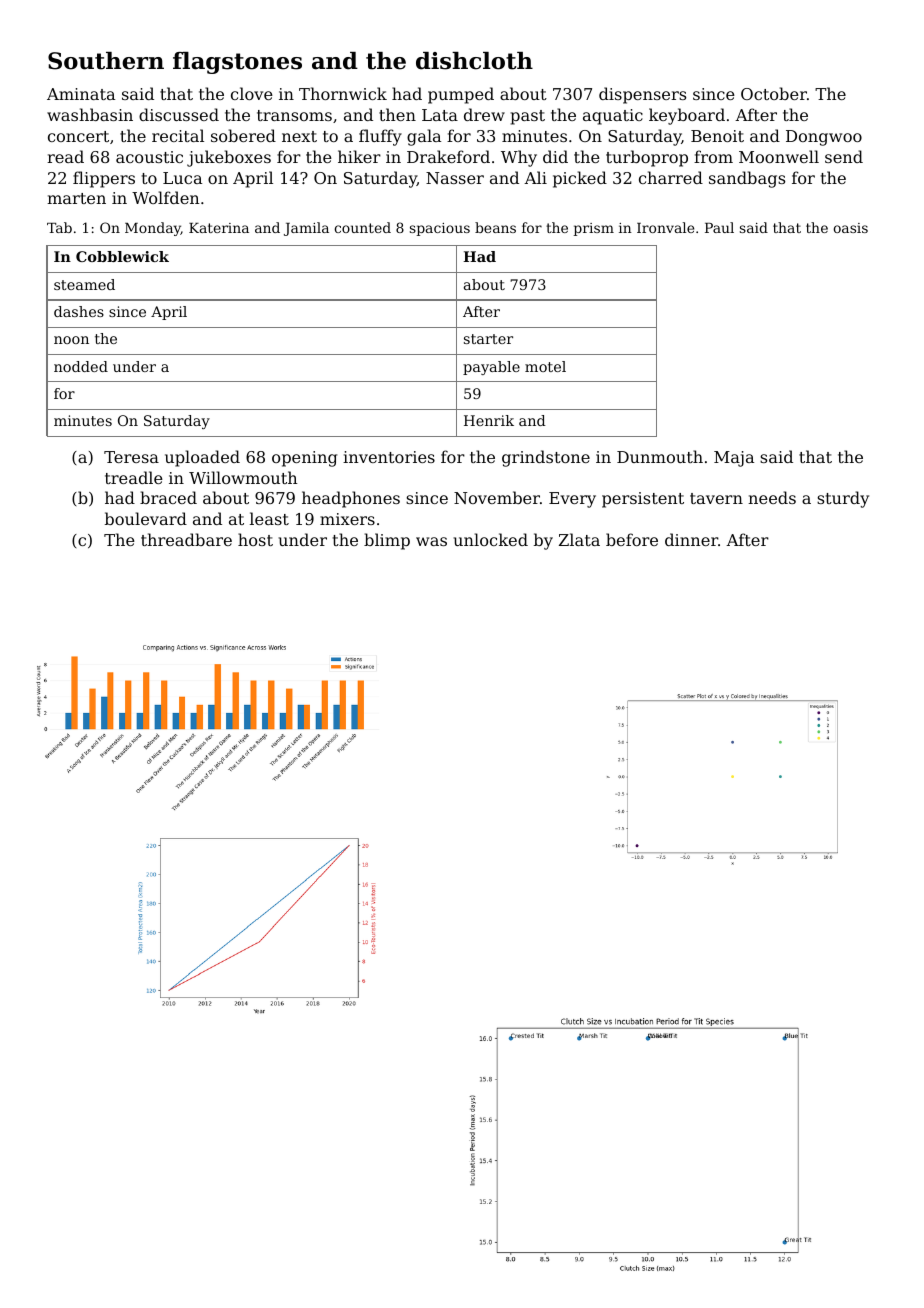 The image size is (924, 1308). Describe the element at coordinates (81, 94) in the screenshot. I see `Aminata` at that location.
